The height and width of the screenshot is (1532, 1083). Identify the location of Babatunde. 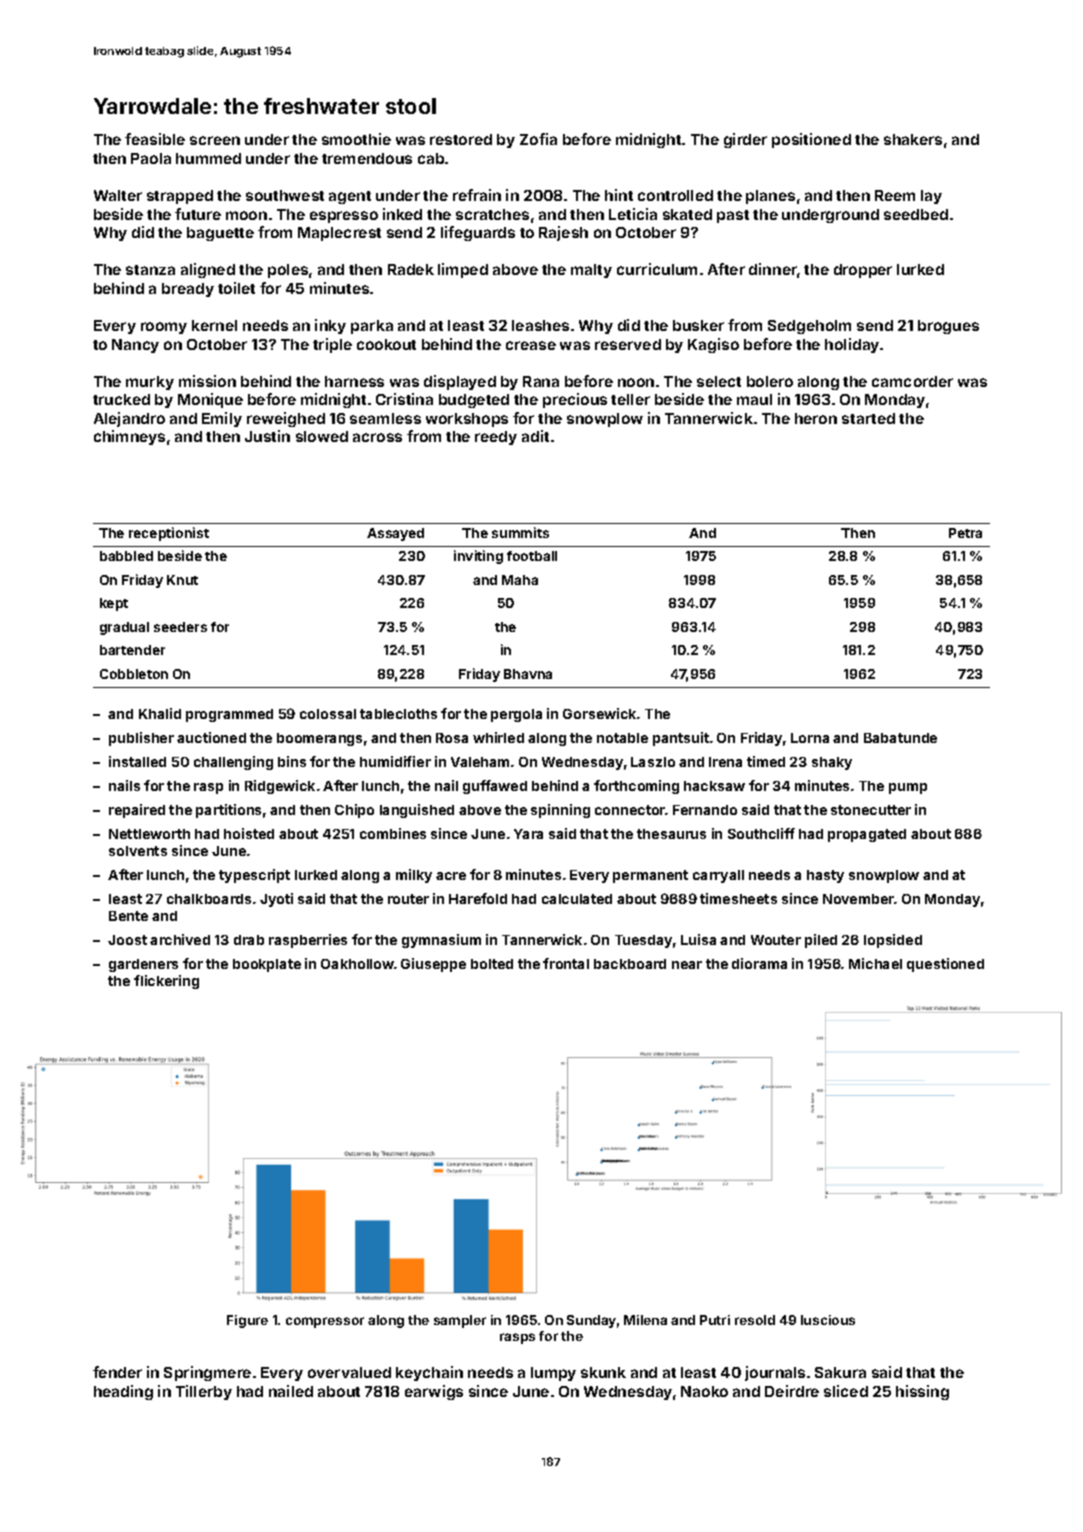
(900, 738).
